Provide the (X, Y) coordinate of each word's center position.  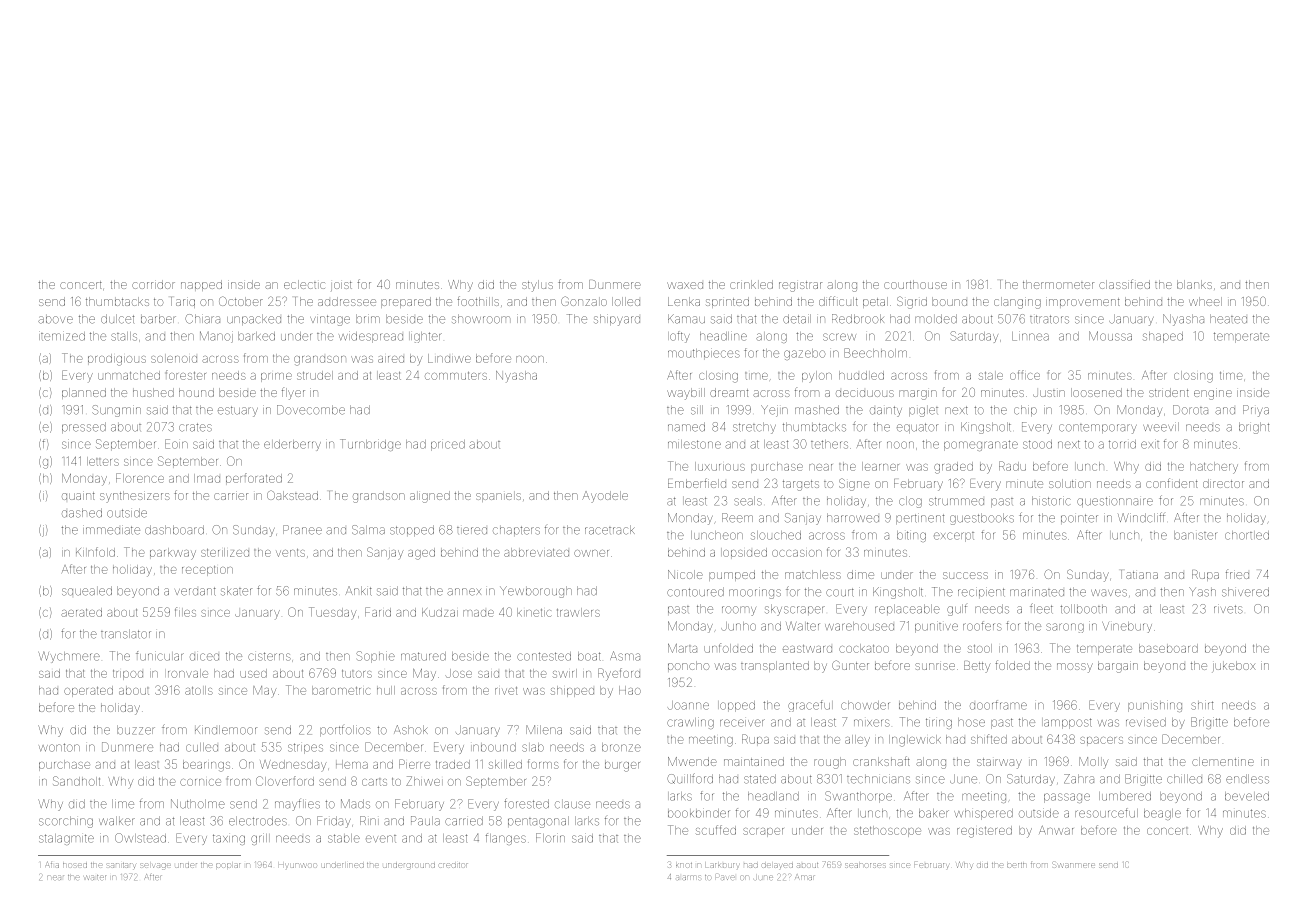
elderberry (292, 445)
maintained (754, 761)
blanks (1194, 284)
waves (1109, 593)
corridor (153, 284)
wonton (59, 747)
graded (953, 468)
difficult (838, 301)
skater (236, 591)
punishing (1155, 706)
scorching (66, 822)
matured (423, 656)
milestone (694, 444)
